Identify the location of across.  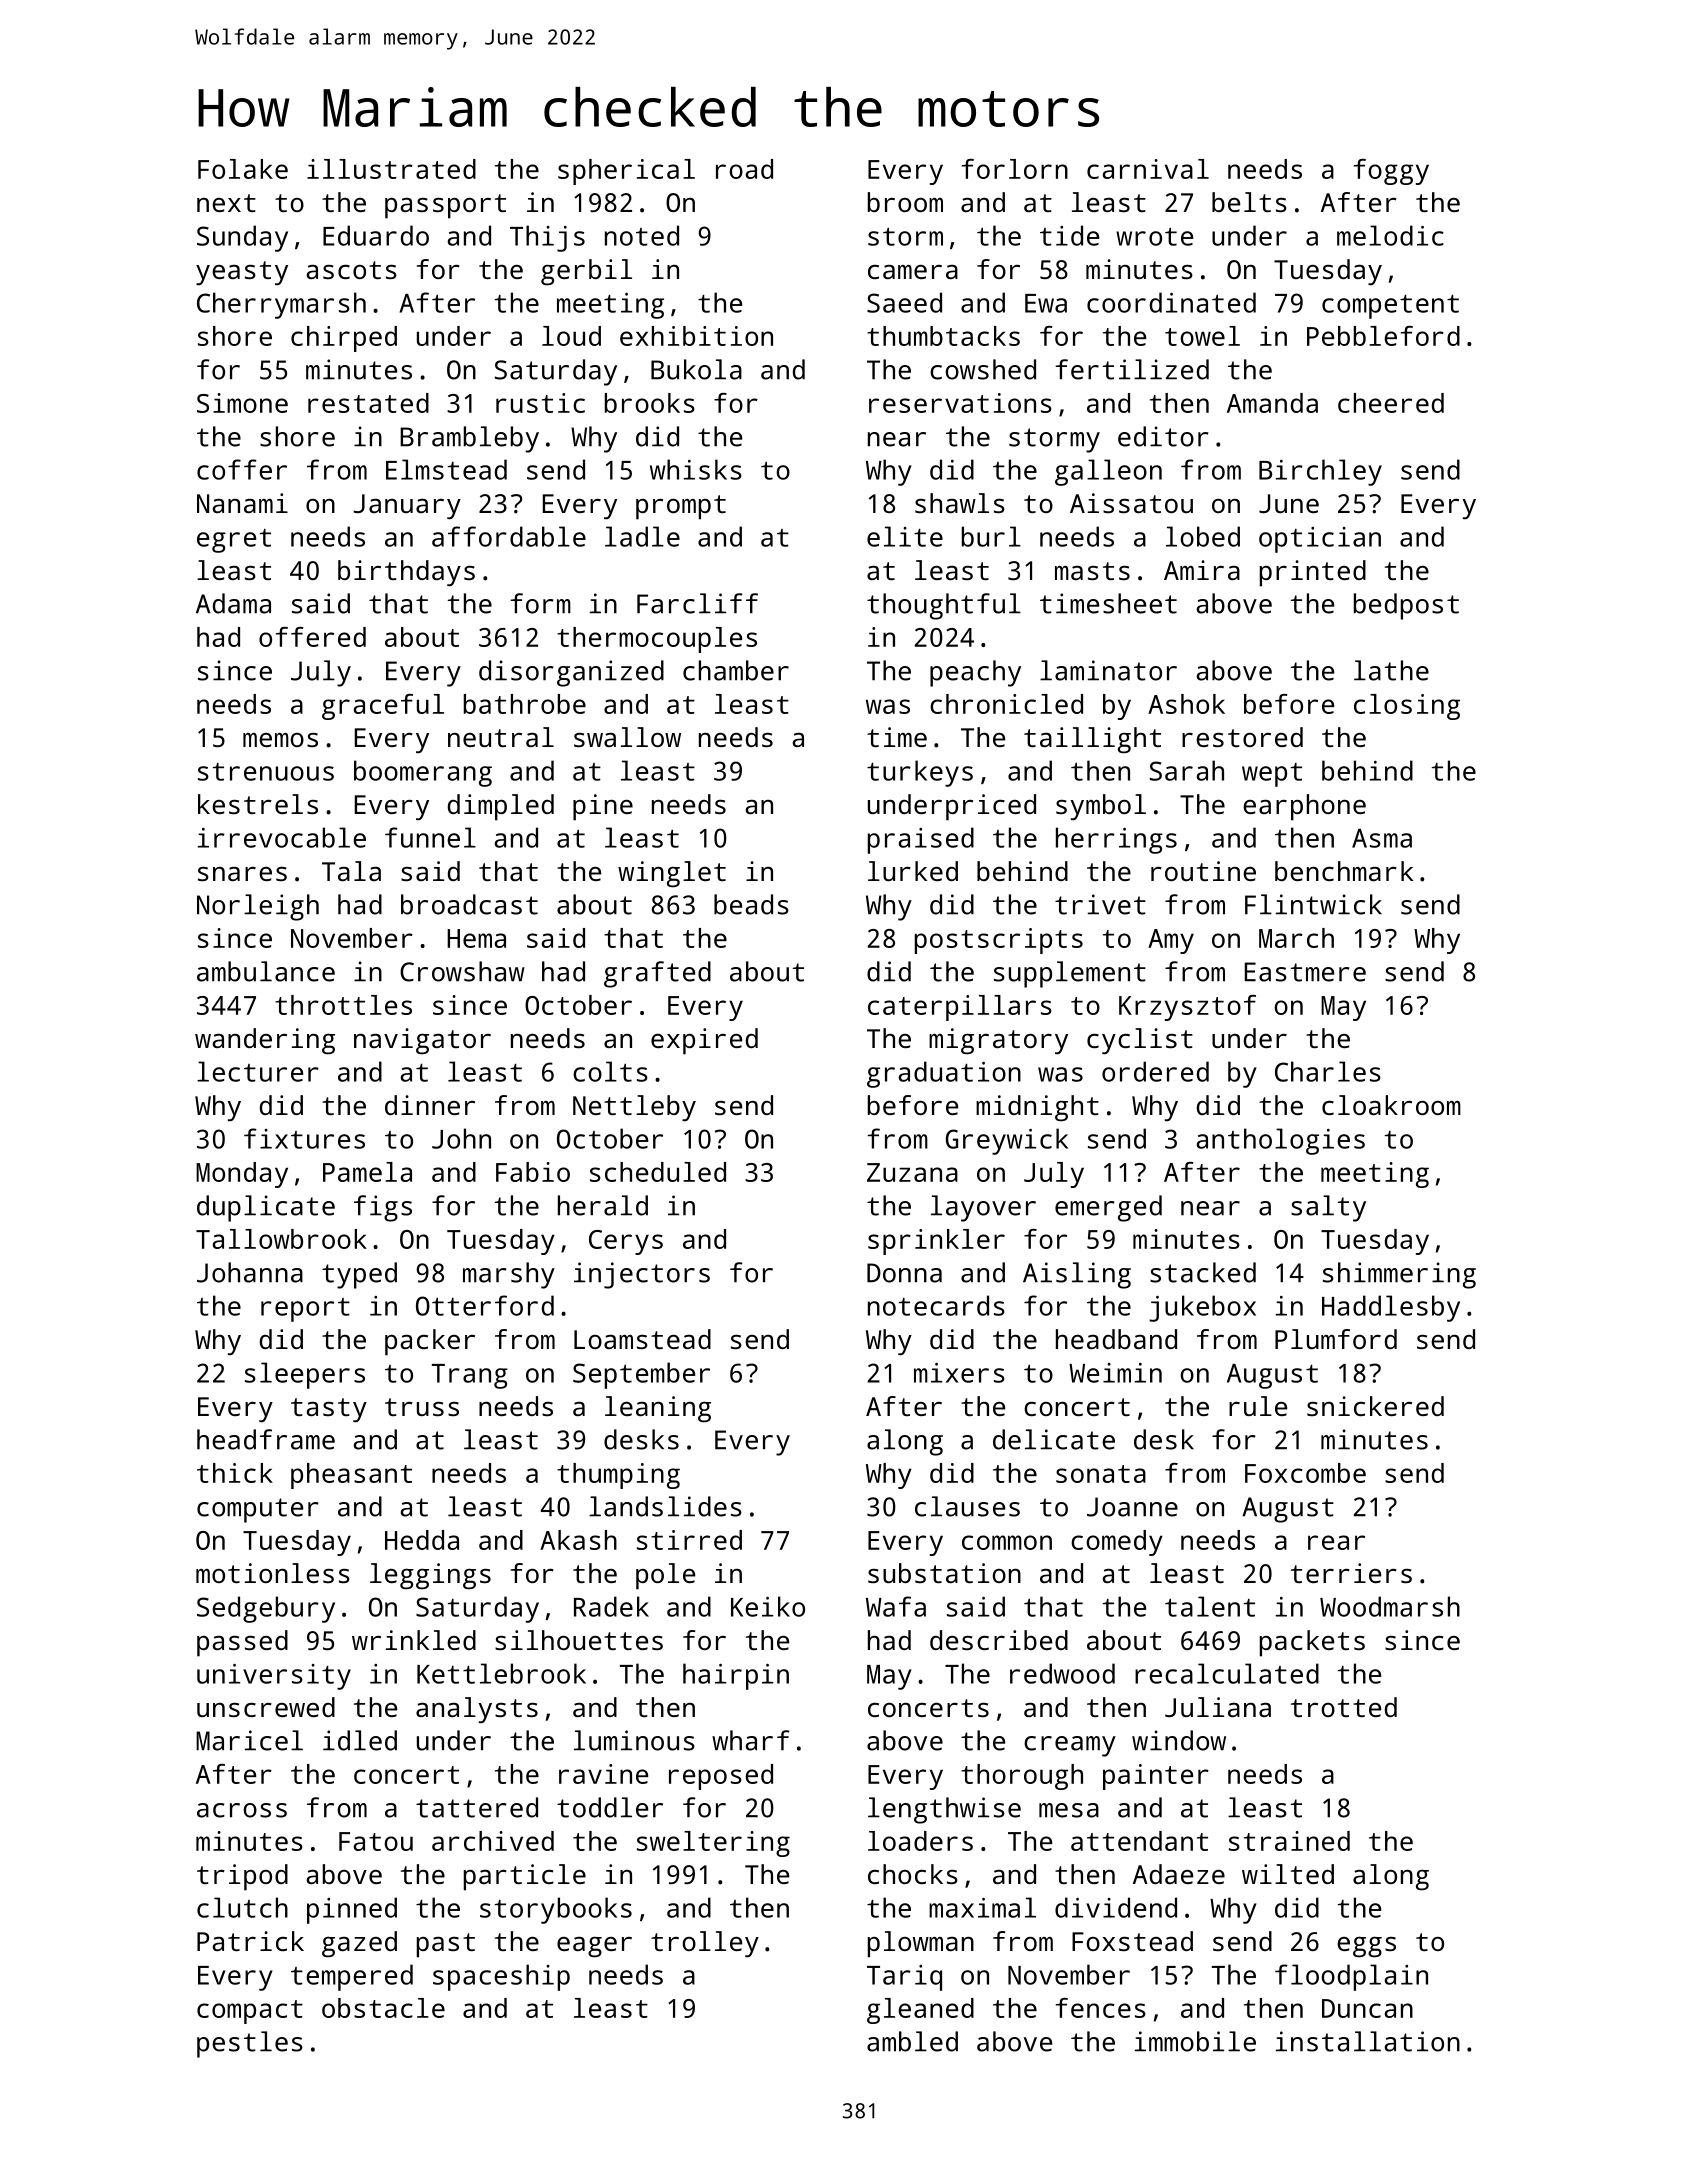
(242, 1810).
